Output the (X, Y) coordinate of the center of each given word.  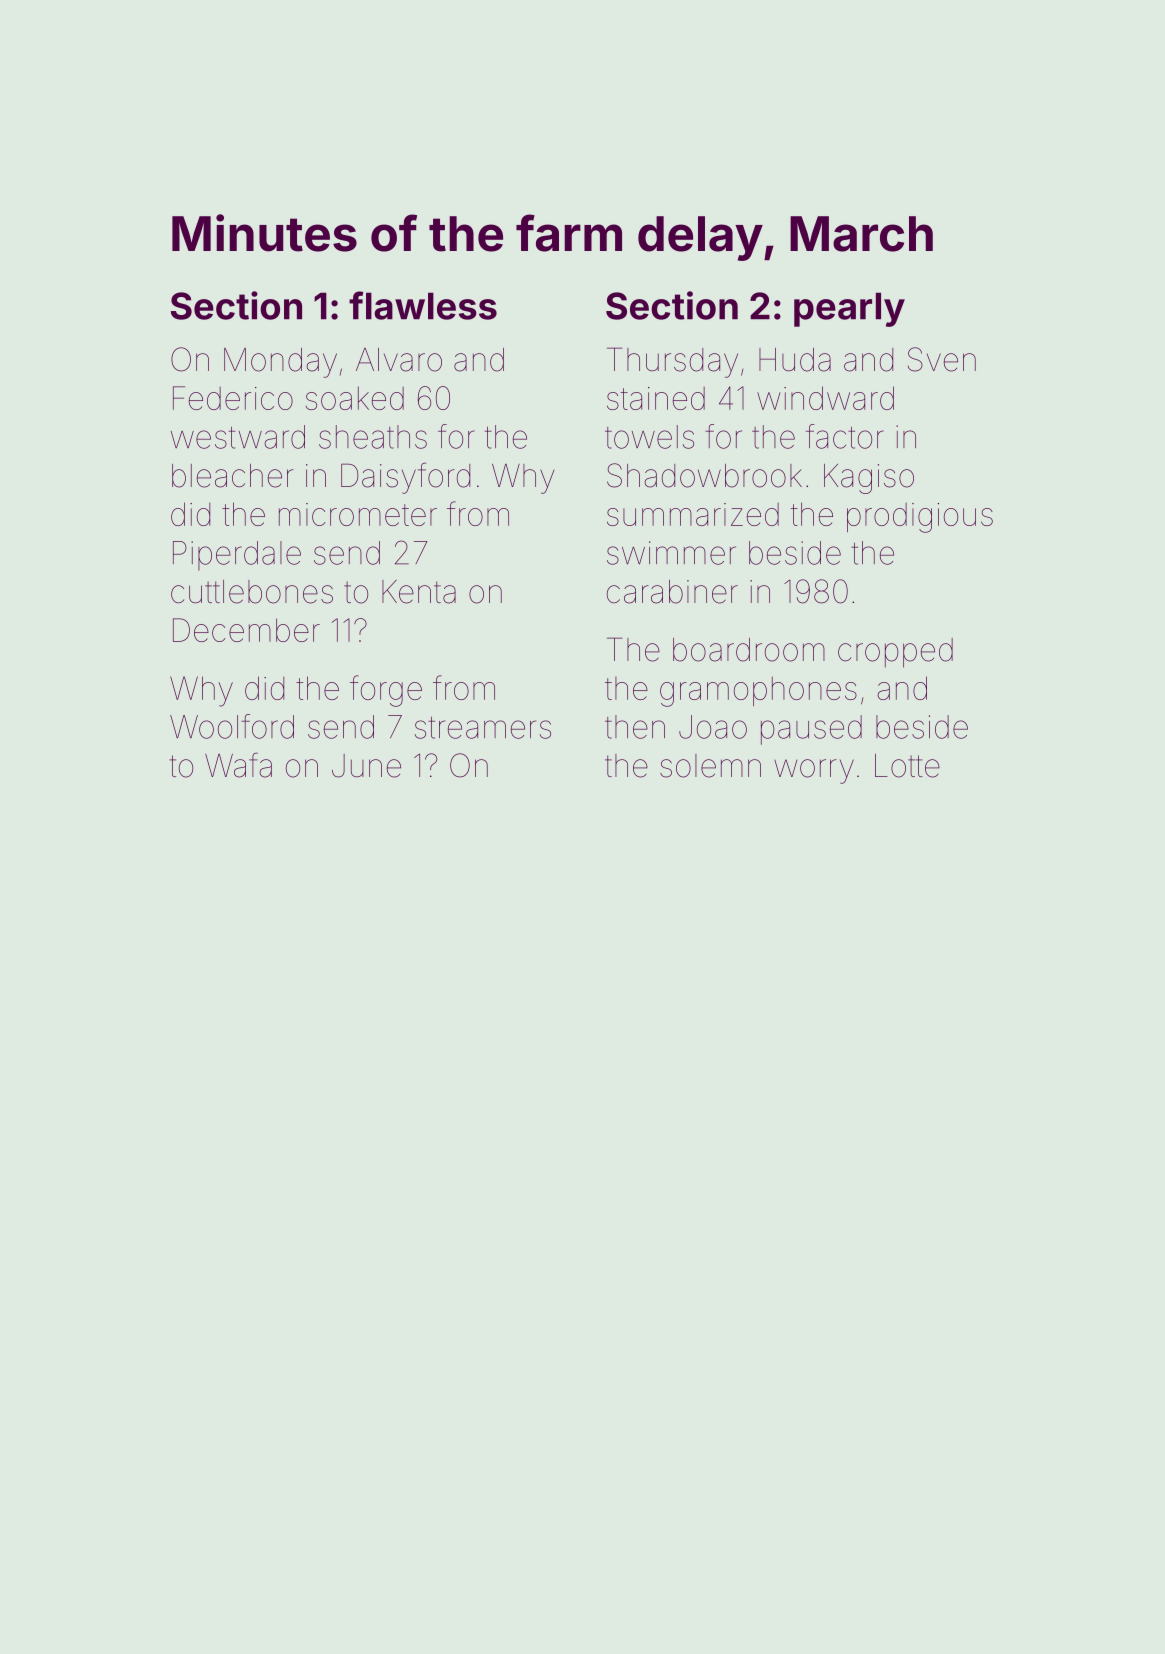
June (366, 766)
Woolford (232, 726)
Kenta (419, 592)
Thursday (672, 362)
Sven (942, 359)
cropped (895, 653)
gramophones (758, 691)
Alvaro (399, 360)
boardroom (749, 650)
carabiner (672, 592)
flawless (423, 305)
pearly (849, 309)
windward (825, 398)
